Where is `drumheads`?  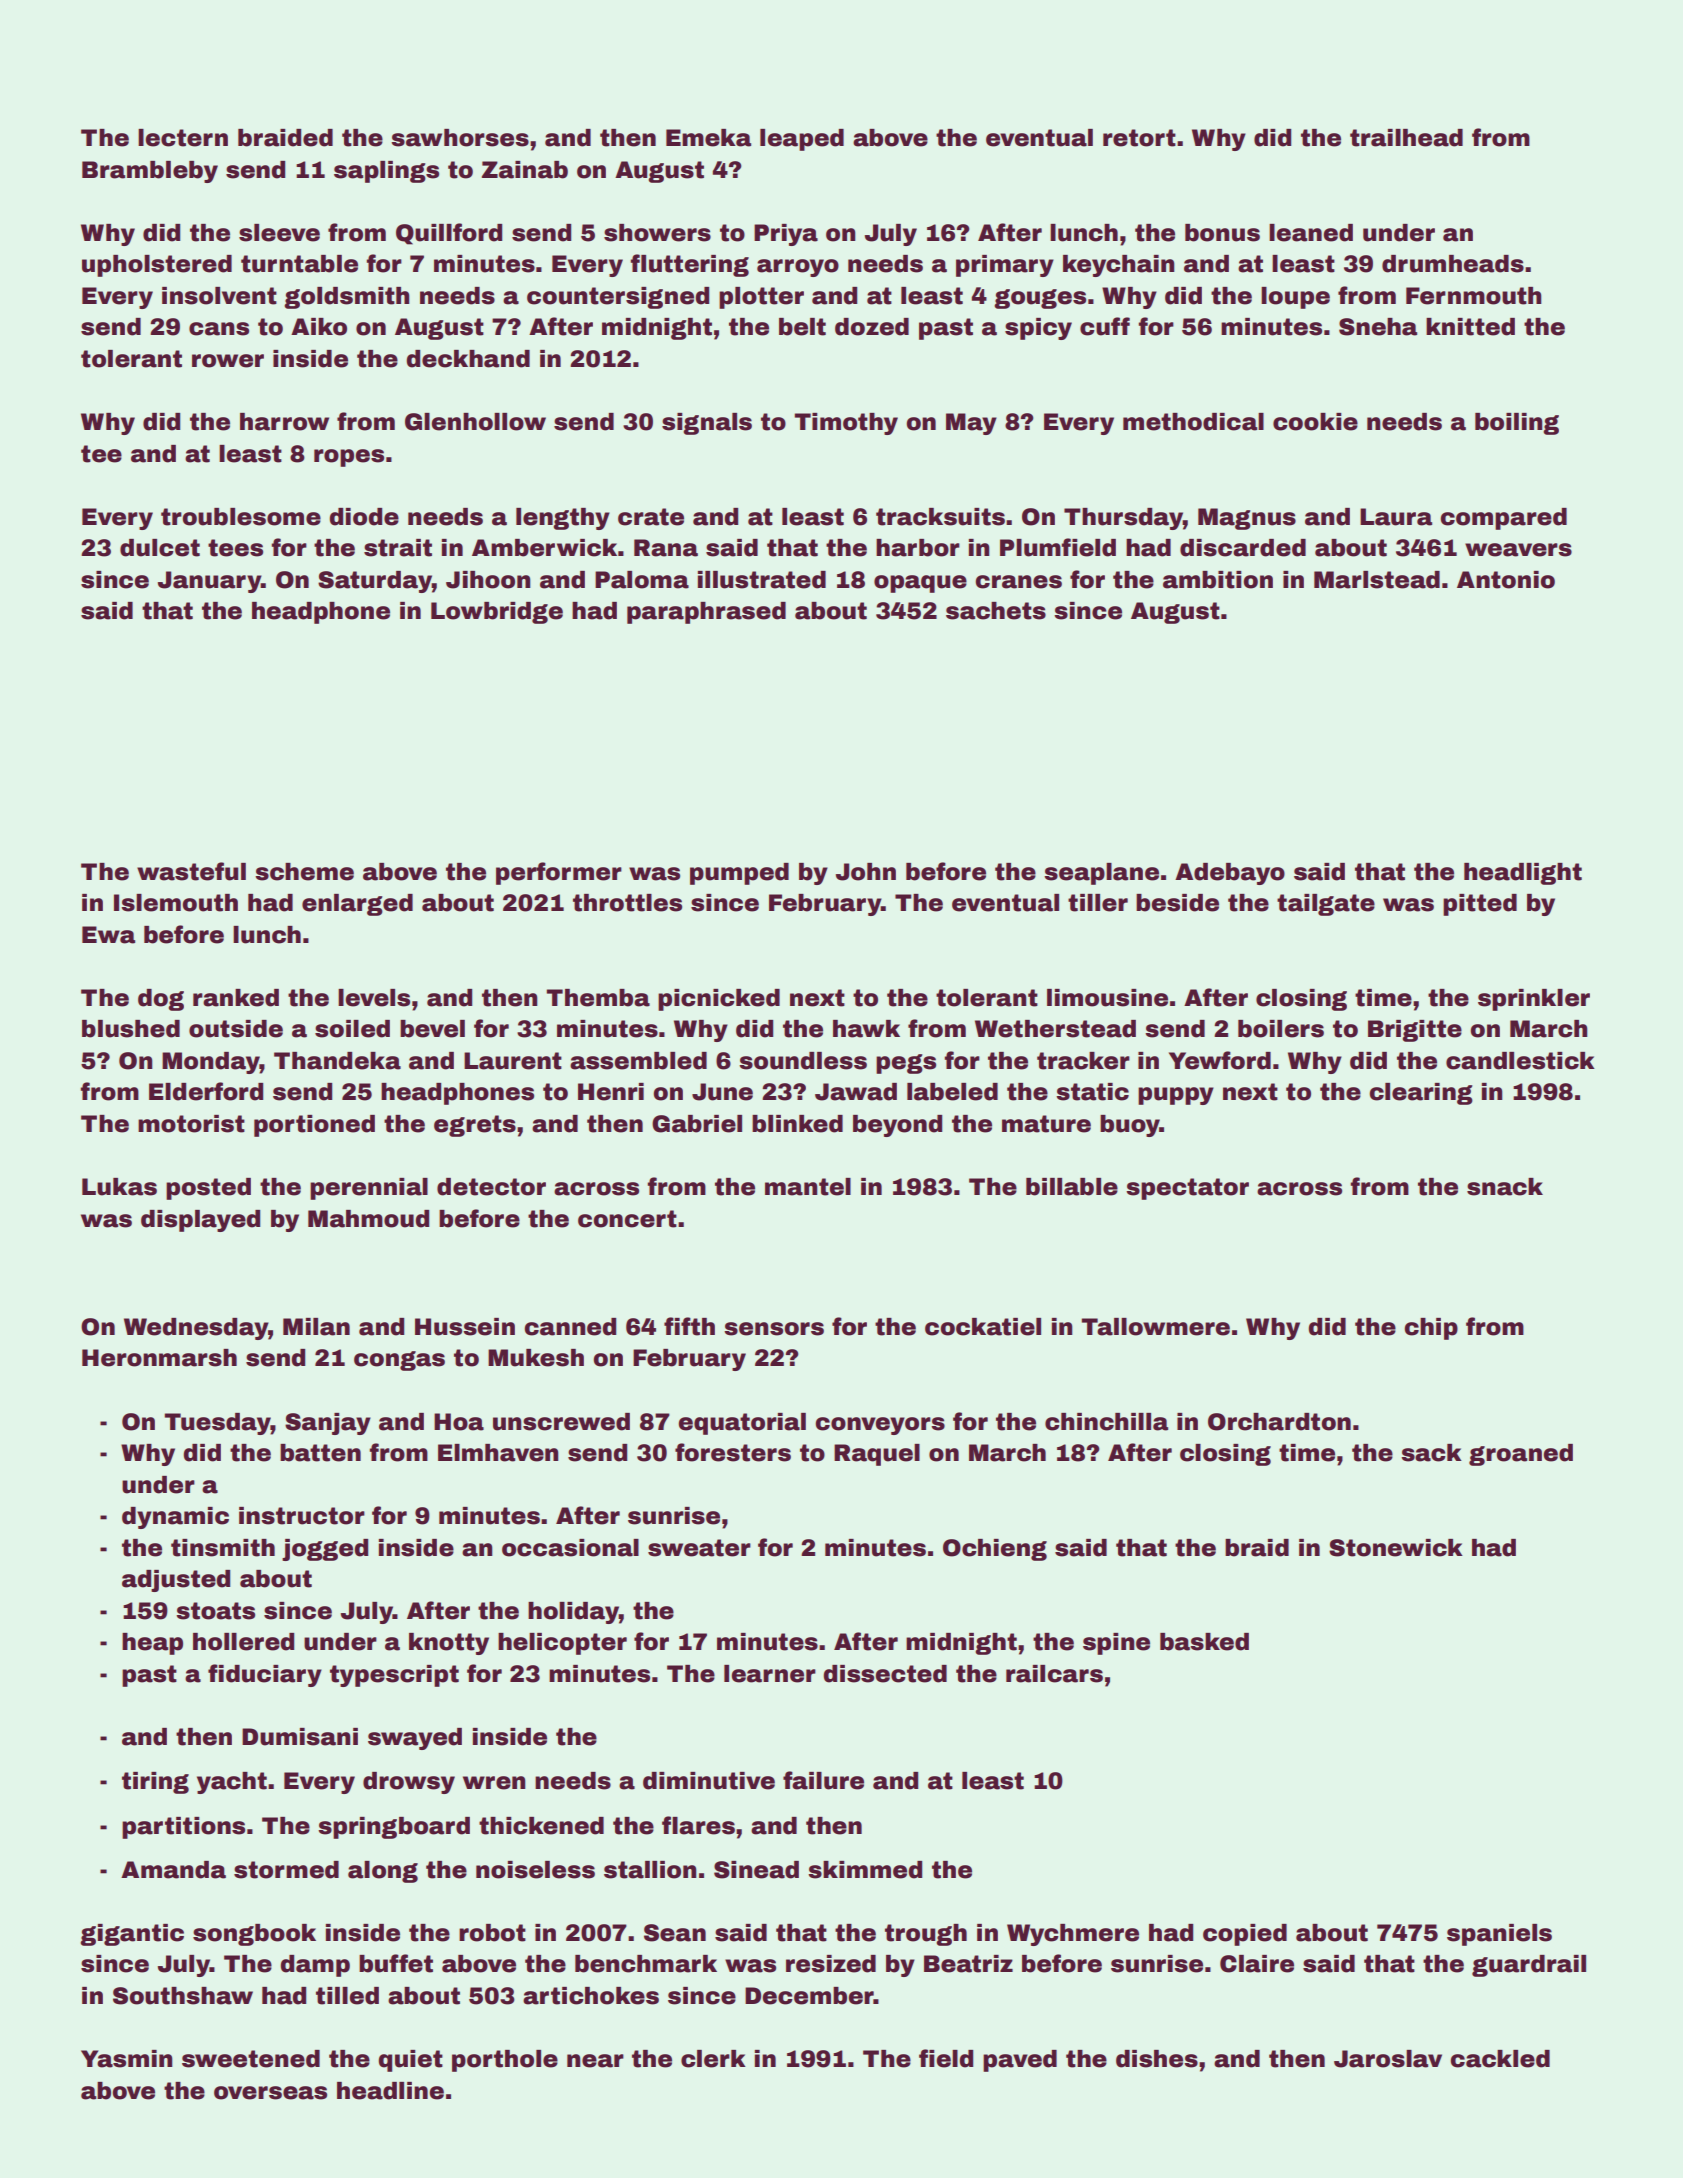
drumheads is located at coordinates (1453, 264).
